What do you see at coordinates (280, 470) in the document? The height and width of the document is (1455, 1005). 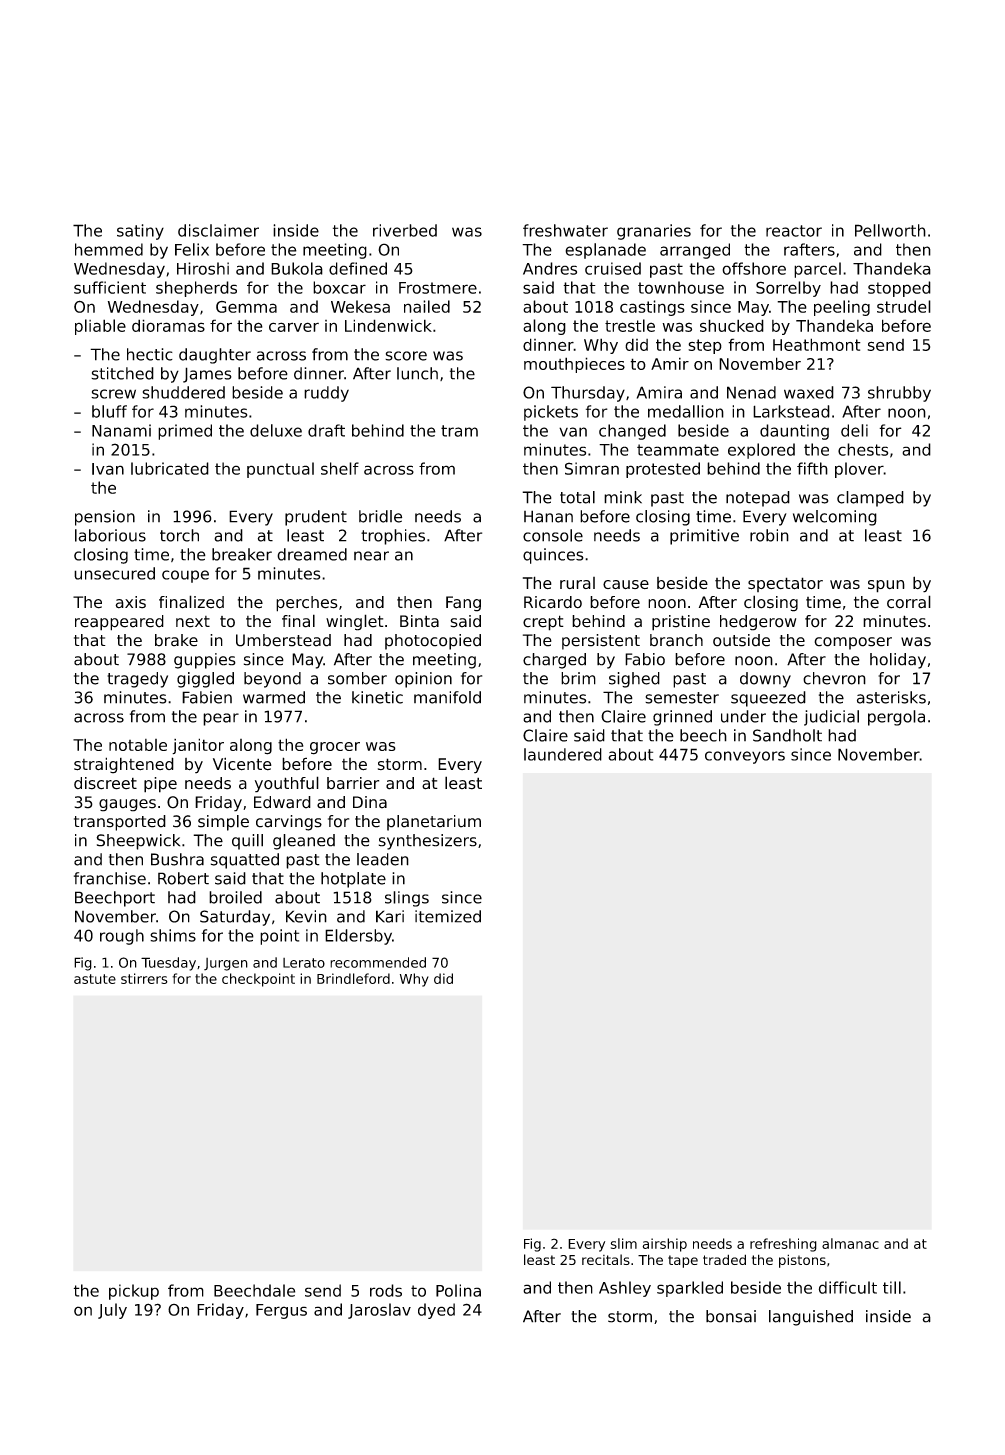 I see `punctual` at bounding box center [280, 470].
